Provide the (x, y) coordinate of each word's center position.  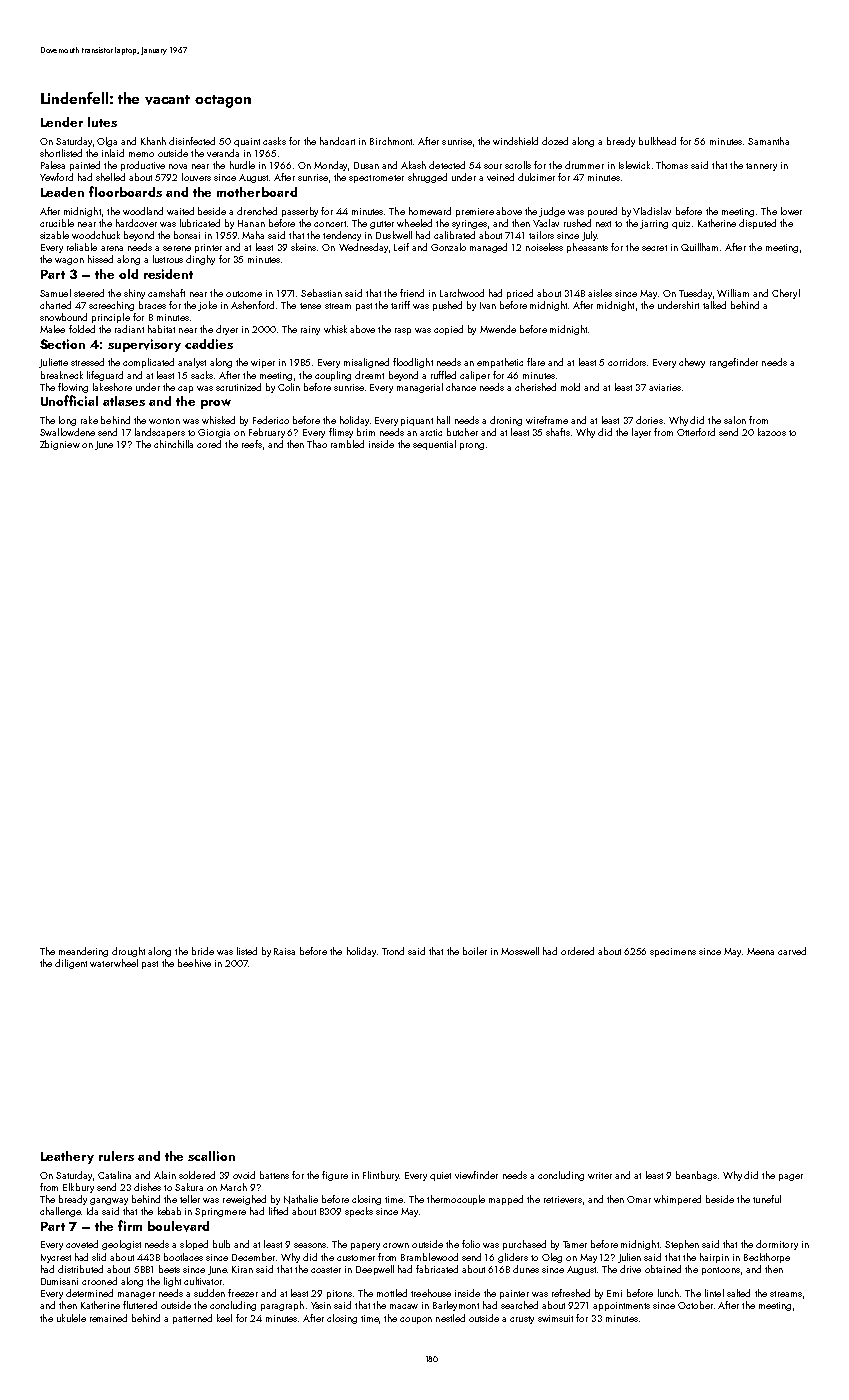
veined (500, 177)
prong (472, 446)
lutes (102, 122)
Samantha (768, 141)
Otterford (696, 432)
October (695, 1305)
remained (108, 1318)
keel (224, 1318)
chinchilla (173, 444)
